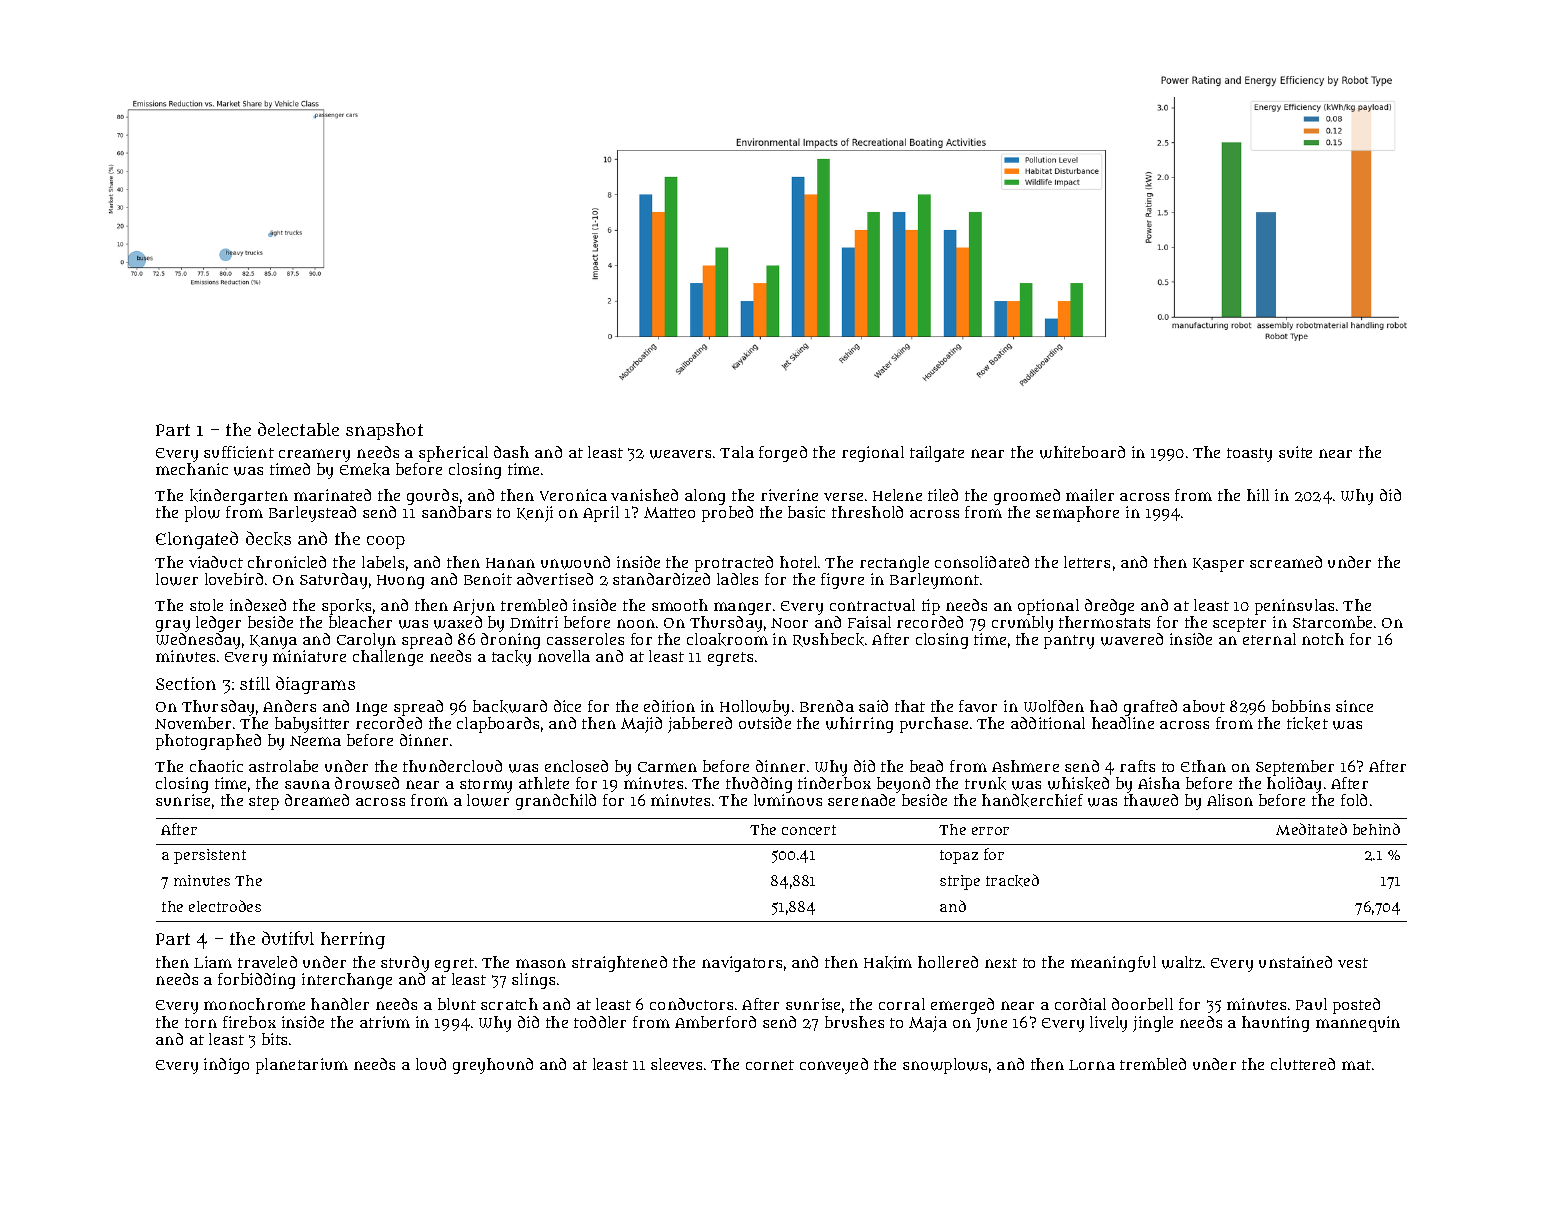 Image resolution: width=1563 pixels, height=1208 pixels. Describe the element at coordinates (298, 429) in the screenshot. I see `delectable` at that location.
